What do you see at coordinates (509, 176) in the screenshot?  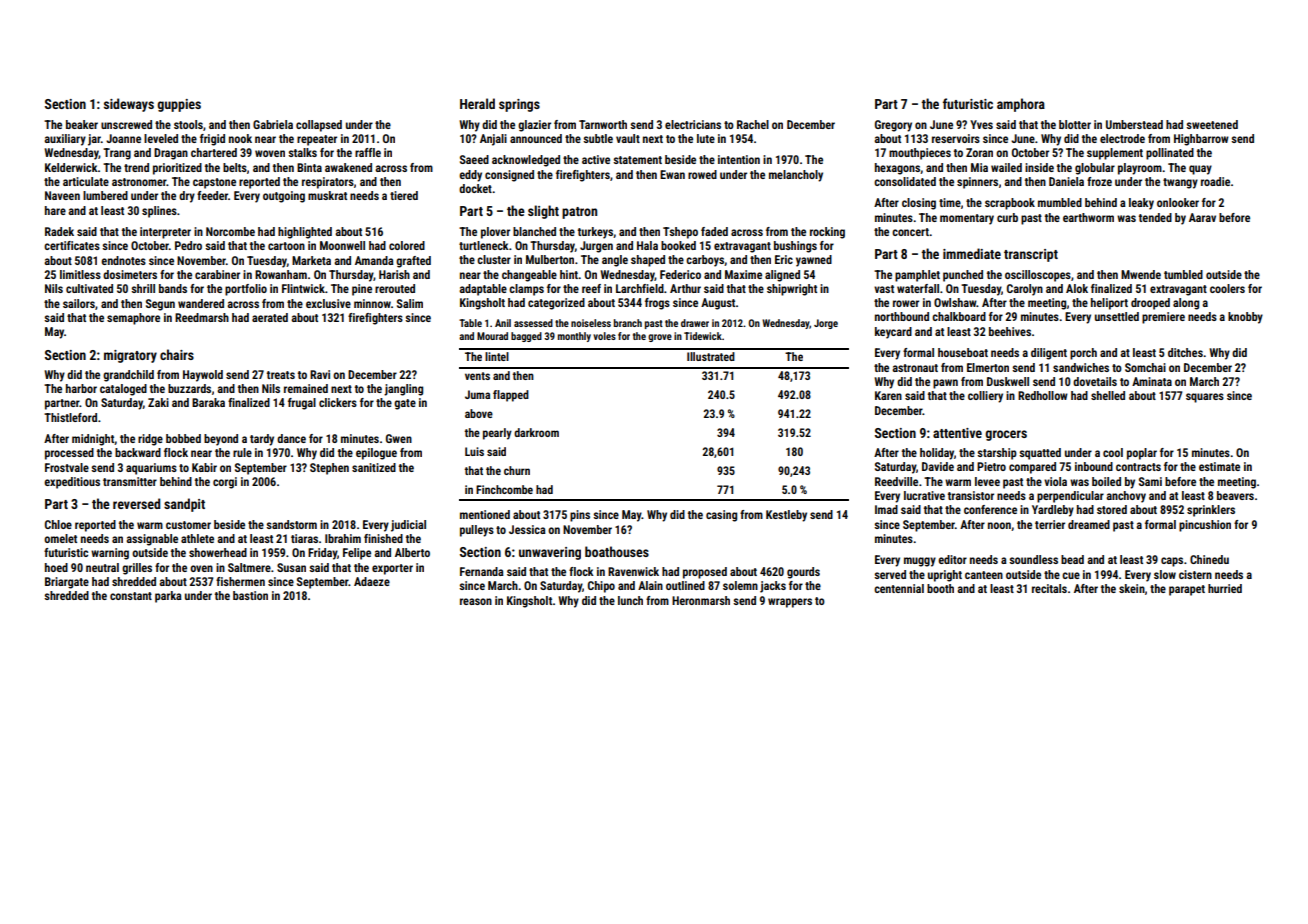 I see `consigned` at bounding box center [509, 176].
